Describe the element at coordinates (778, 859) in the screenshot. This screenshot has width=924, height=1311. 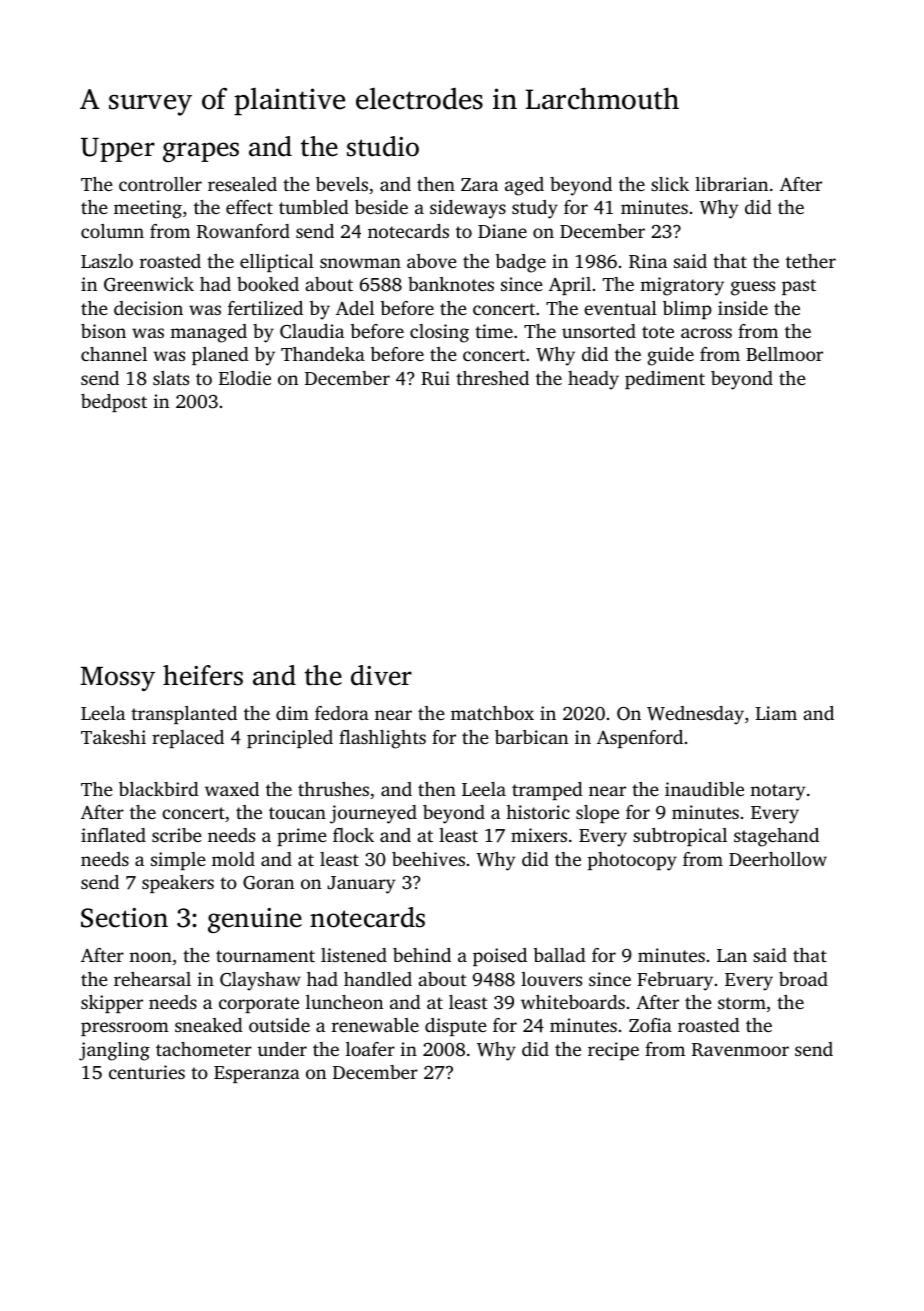
I see `Deerhollow` at that location.
